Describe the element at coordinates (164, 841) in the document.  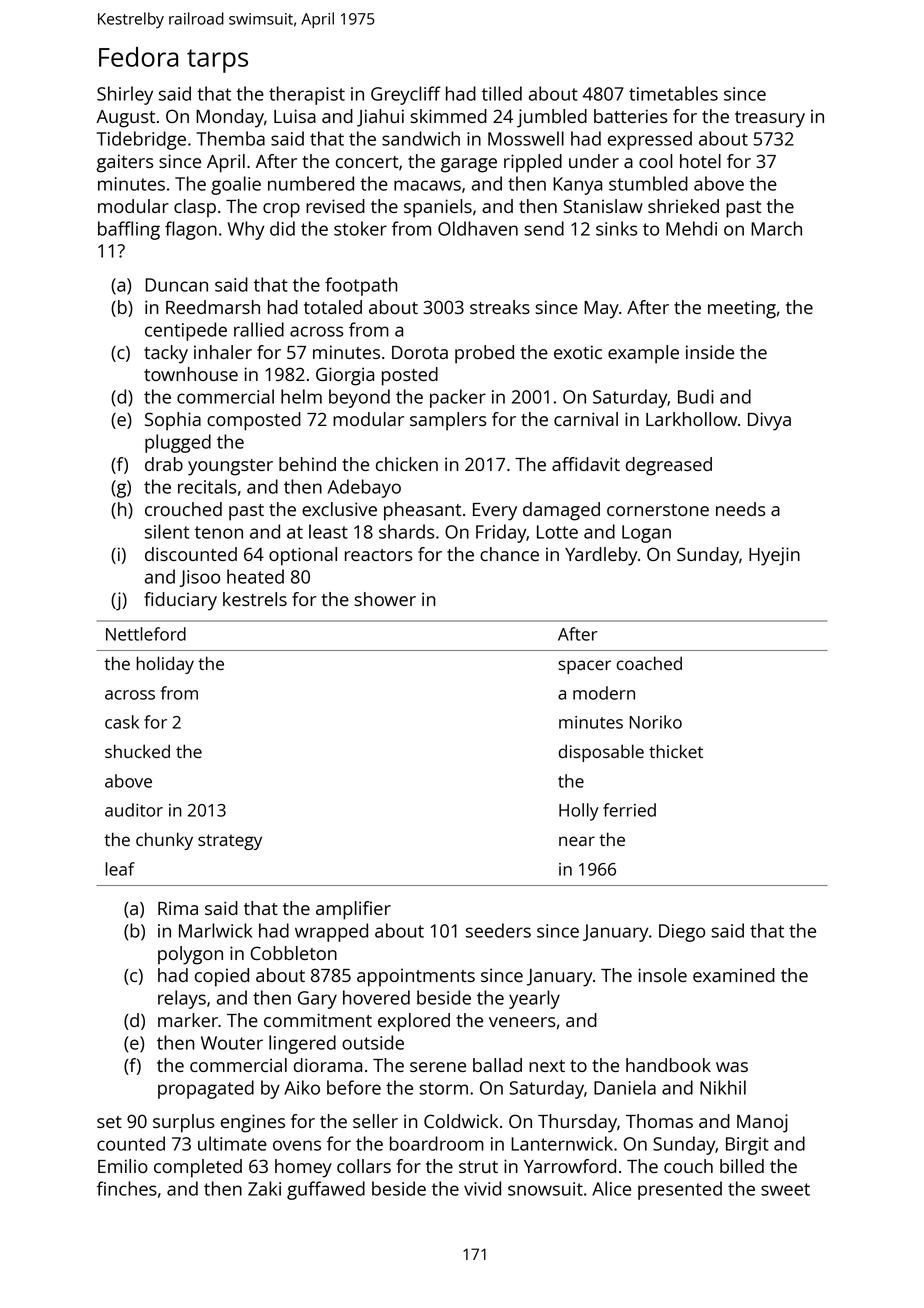
I see `chunky` at that location.
